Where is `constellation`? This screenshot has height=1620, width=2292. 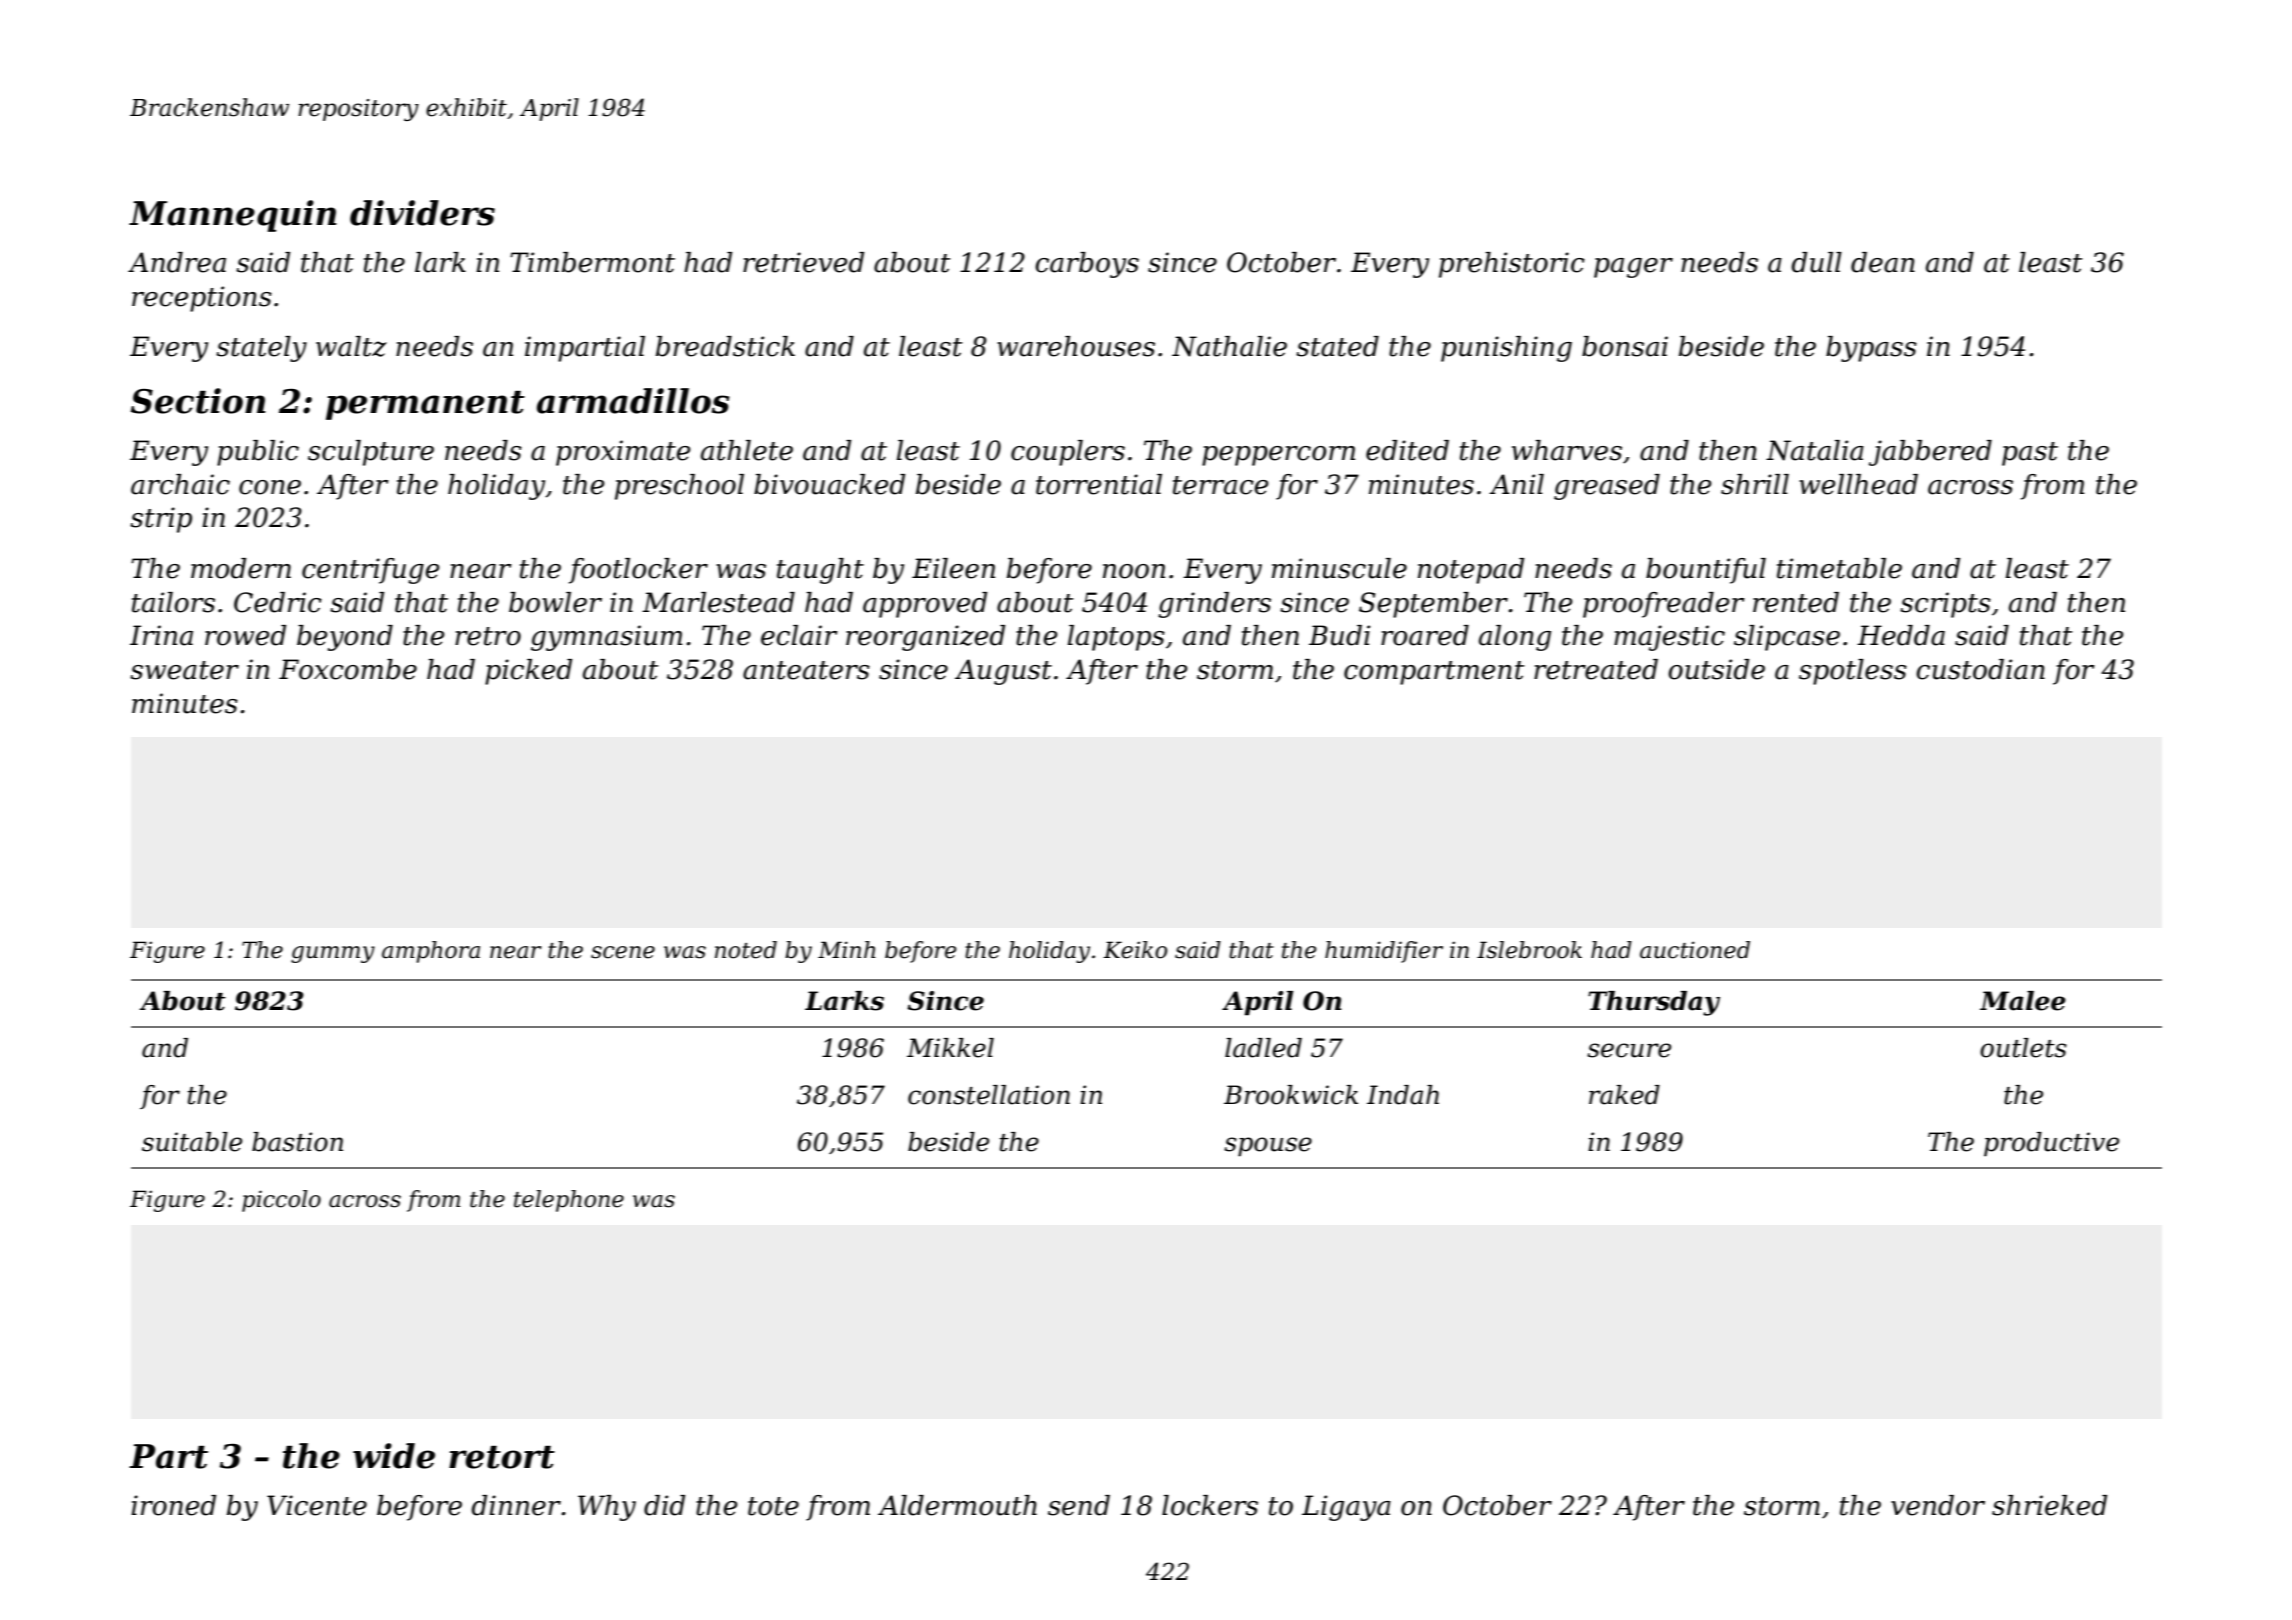 constellation is located at coordinates (989, 1095).
